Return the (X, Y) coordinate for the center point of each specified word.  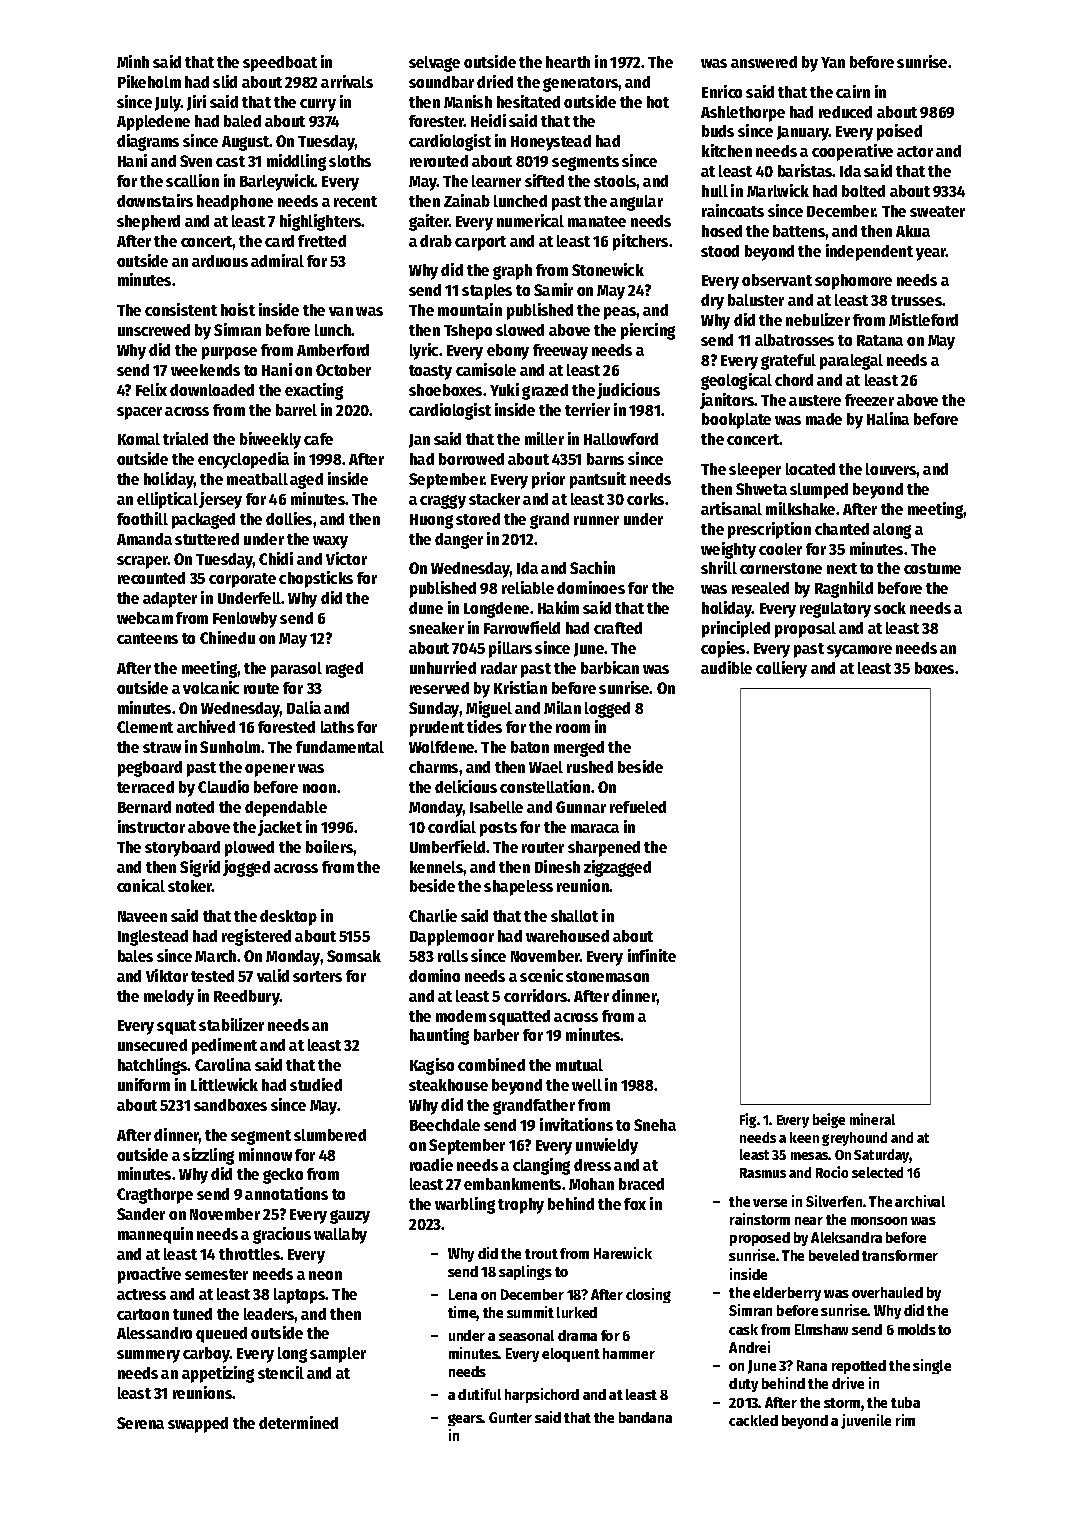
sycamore (859, 651)
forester (436, 121)
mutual (579, 1065)
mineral (872, 1119)
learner (496, 181)
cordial (452, 826)
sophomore (853, 282)
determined (298, 1422)
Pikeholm (149, 81)
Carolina (223, 1064)
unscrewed (154, 330)
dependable (286, 809)
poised (899, 132)
